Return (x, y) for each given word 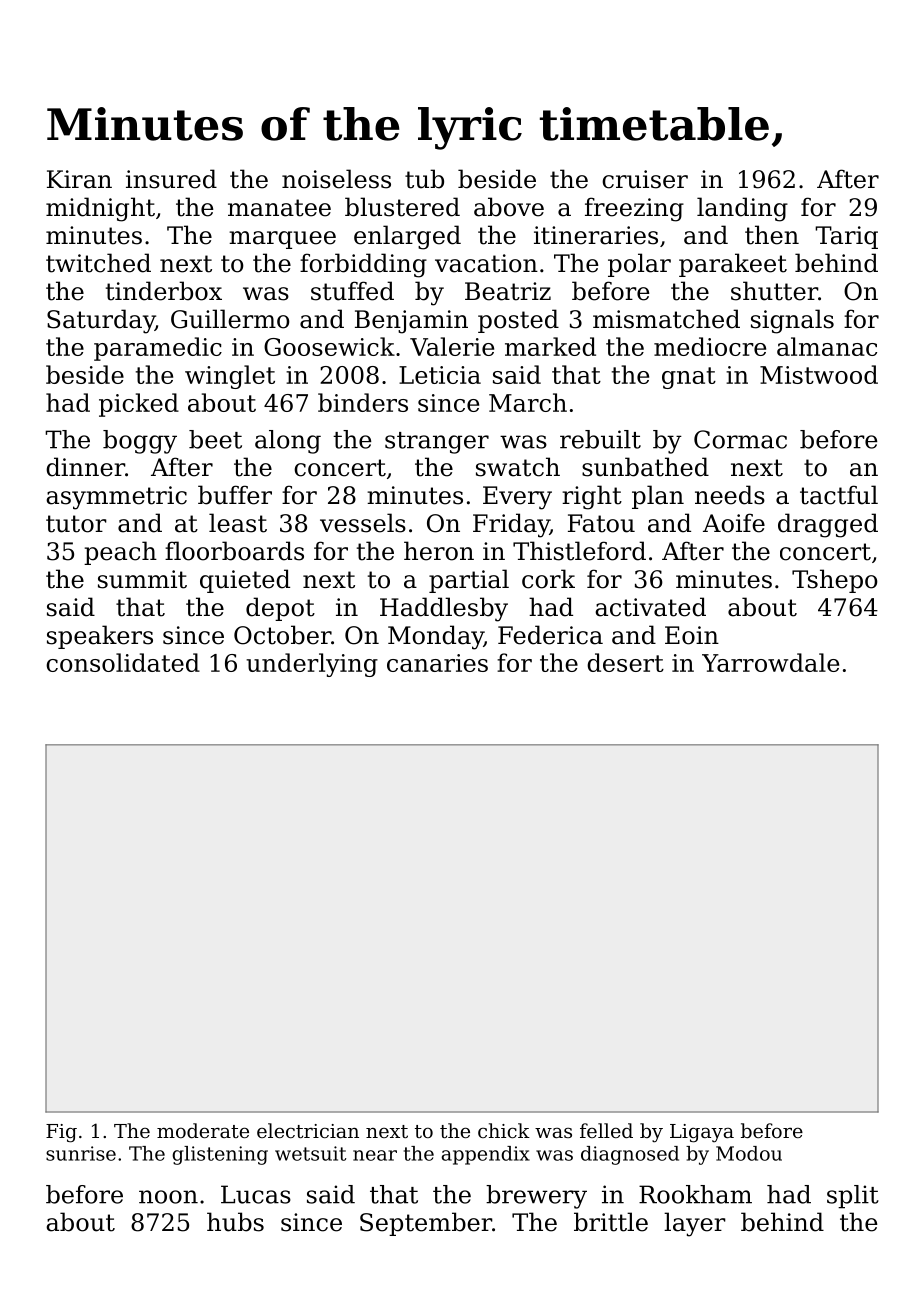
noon (168, 1197)
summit (142, 579)
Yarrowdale (770, 662)
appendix (485, 1155)
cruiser (645, 179)
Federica (550, 635)
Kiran (79, 179)
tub (424, 179)
